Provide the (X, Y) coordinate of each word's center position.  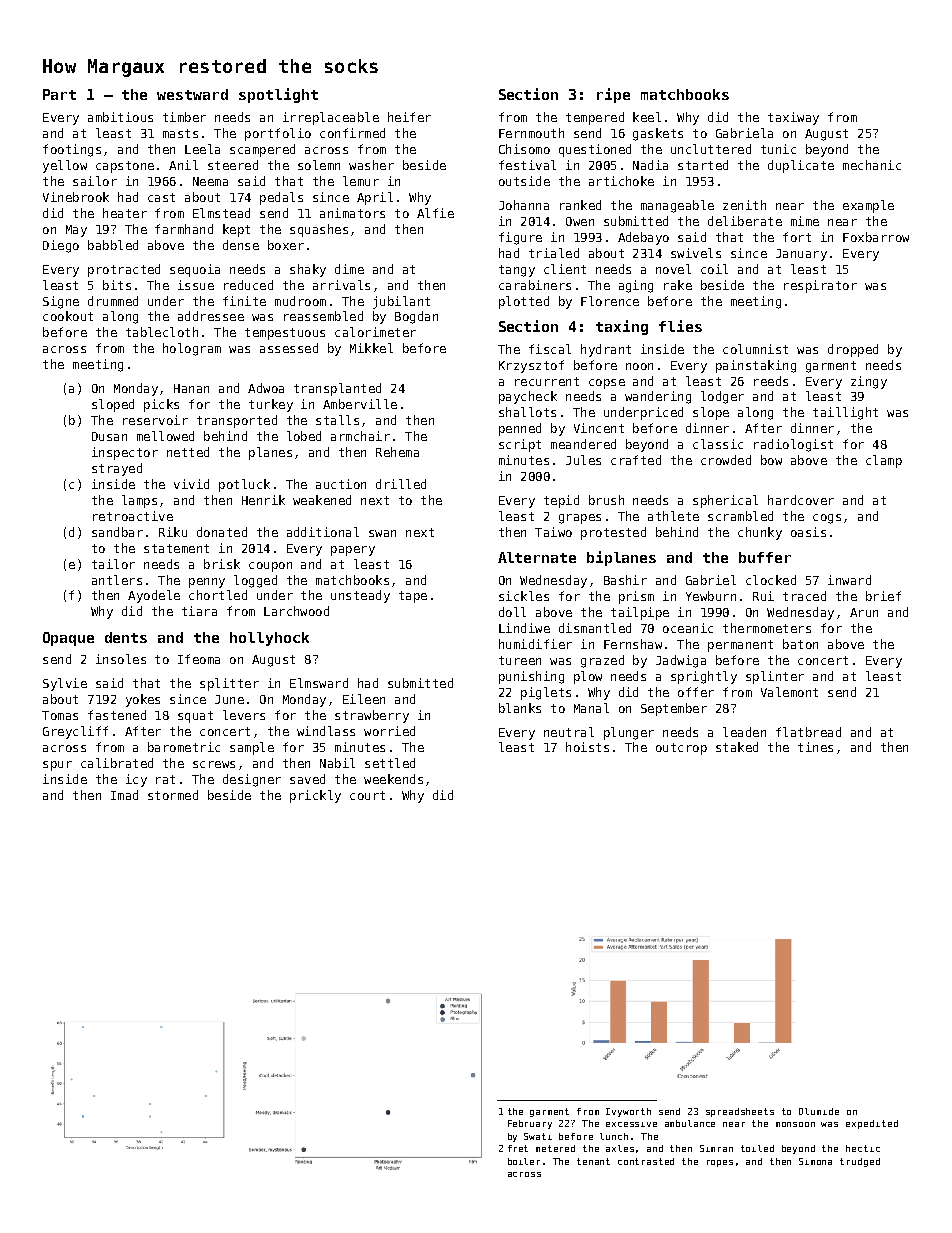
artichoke (621, 181)
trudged (860, 1162)
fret (518, 1148)
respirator (820, 286)
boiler (524, 1161)
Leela (202, 149)
